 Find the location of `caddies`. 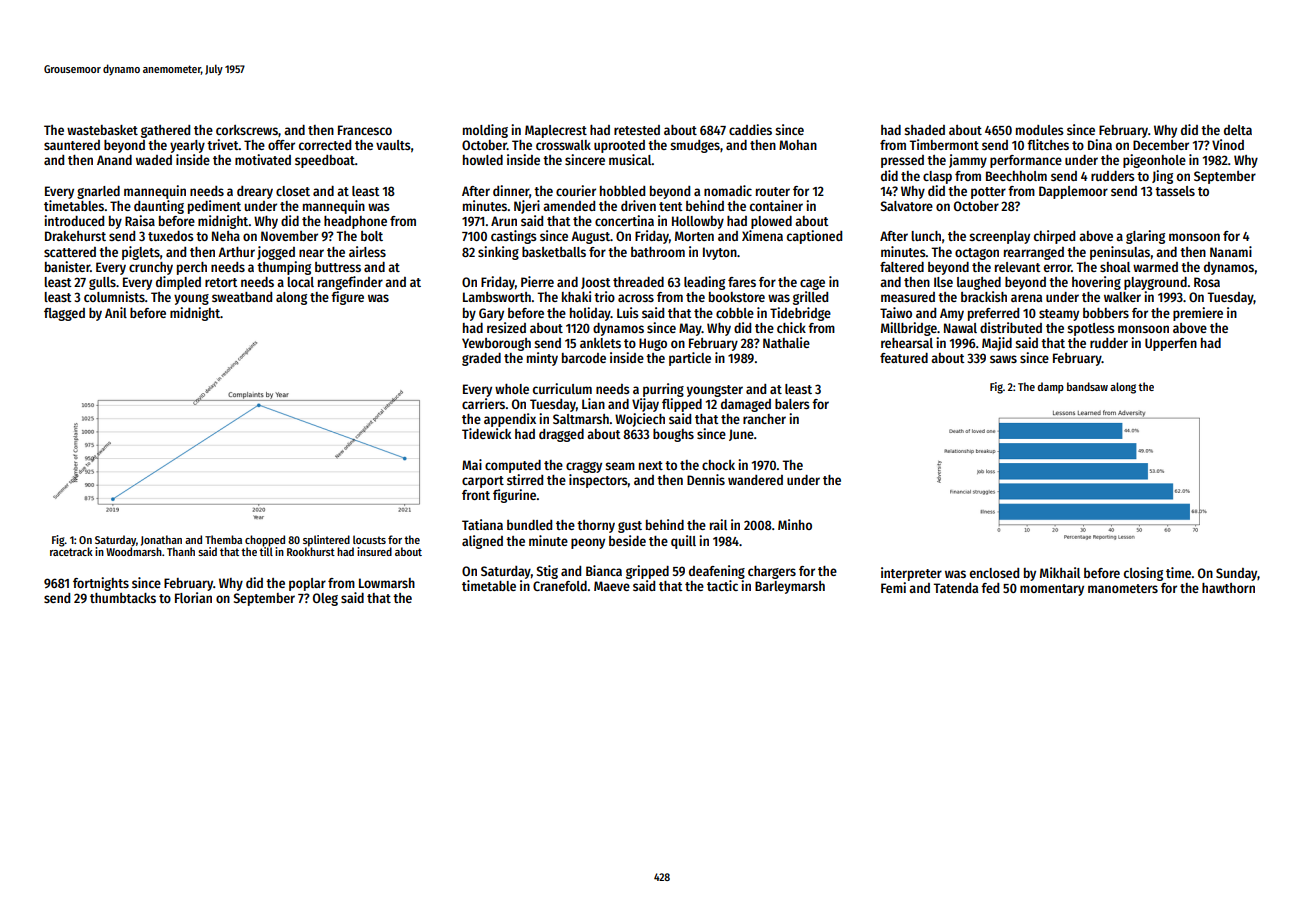

caddies is located at coordinates (750, 129).
